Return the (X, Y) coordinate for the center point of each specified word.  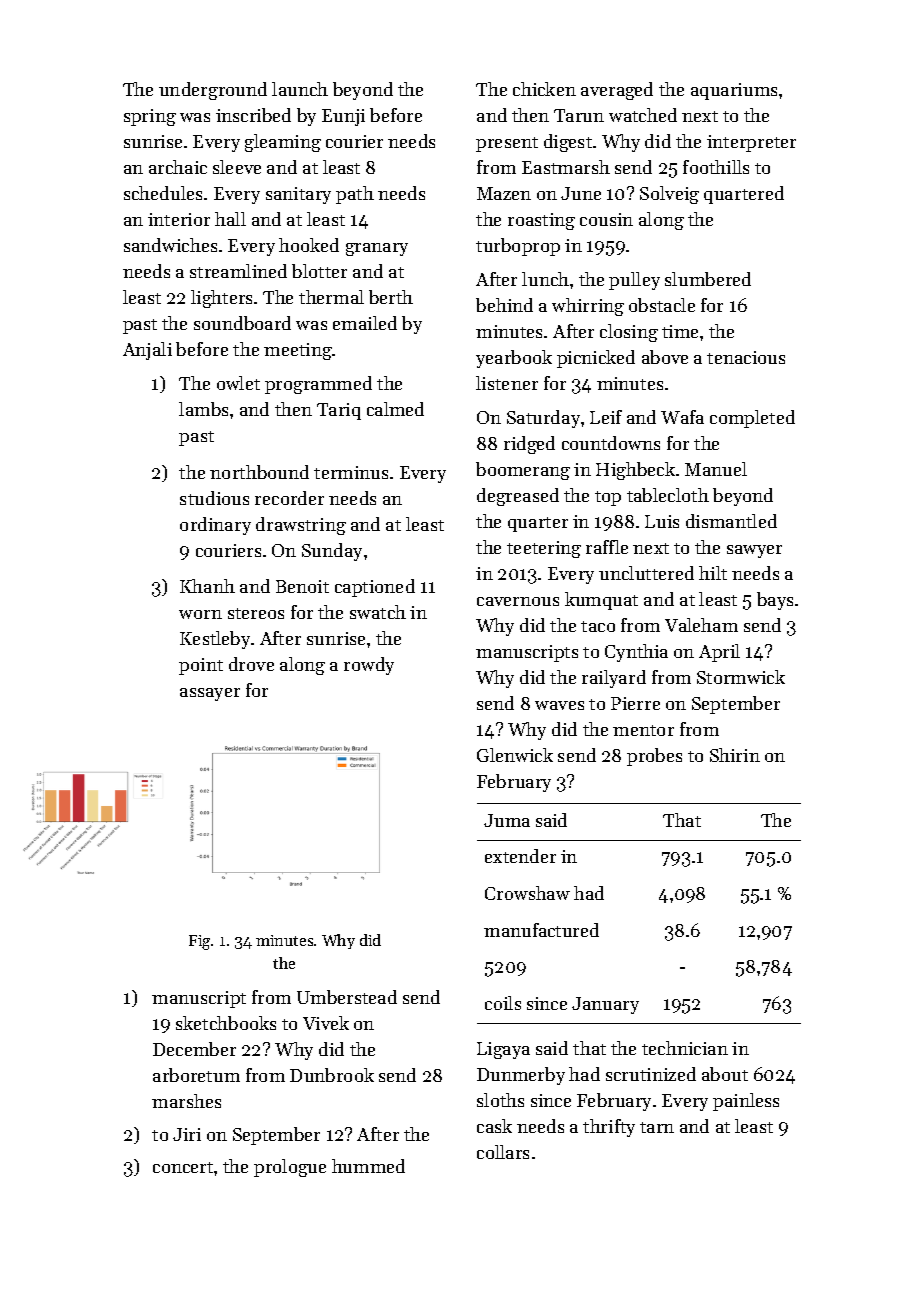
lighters (221, 299)
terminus (351, 472)
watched (643, 115)
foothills (716, 167)
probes (654, 757)
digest (568, 143)
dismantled (731, 521)
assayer (210, 694)
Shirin (735, 755)
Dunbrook (332, 1075)
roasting (541, 221)
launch (300, 89)
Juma (507, 820)
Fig (199, 942)
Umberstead (347, 997)
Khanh (207, 586)
